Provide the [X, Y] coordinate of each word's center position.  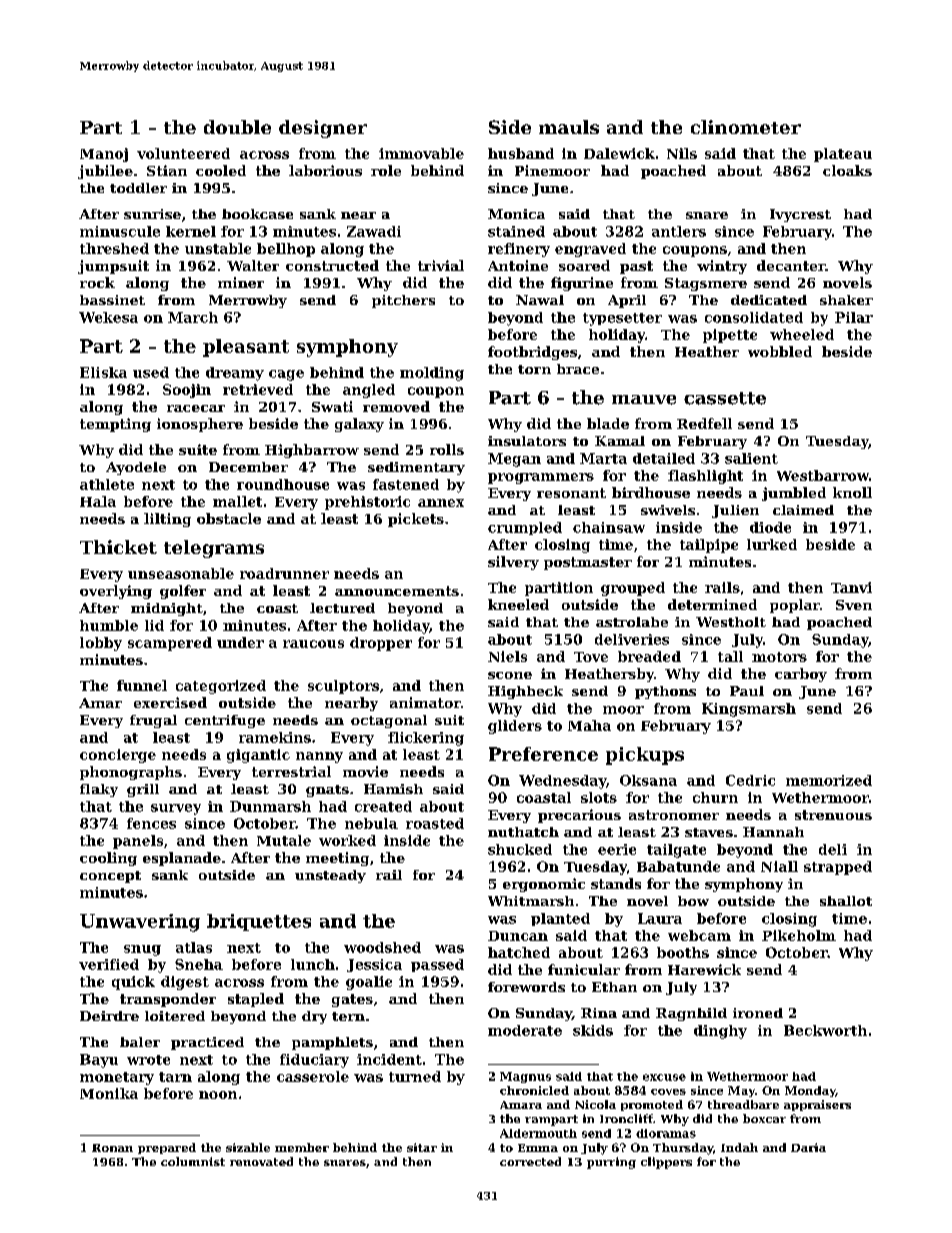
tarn [175, 1077]
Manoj [104, 155]
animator [425, 702]
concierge [118, 756]
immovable [421, 153]
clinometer [746, 127]
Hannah [773, 832]
